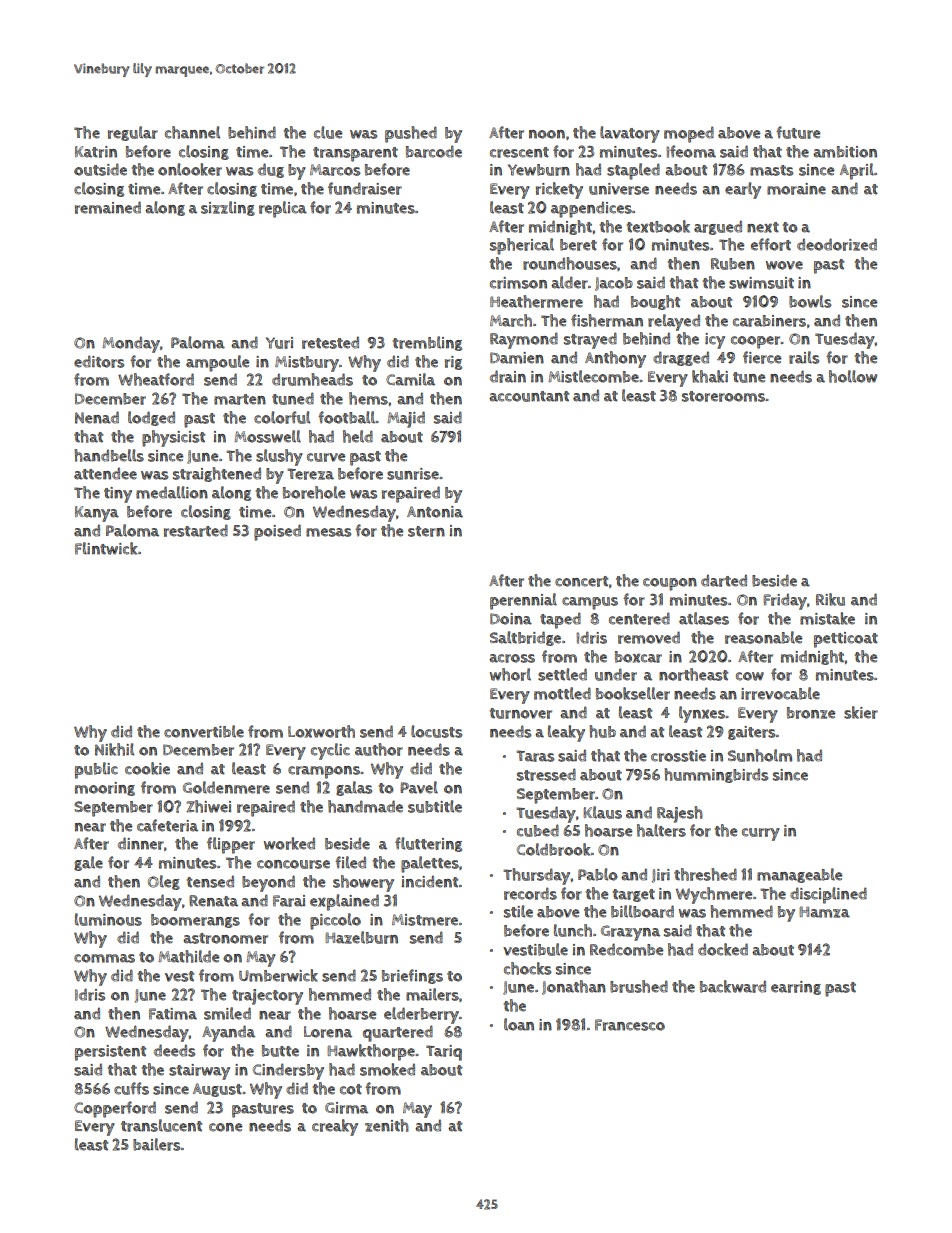 The height and width of the screenshot is (1233, 952). I want to click on Fatima, so click(173, 1014).
